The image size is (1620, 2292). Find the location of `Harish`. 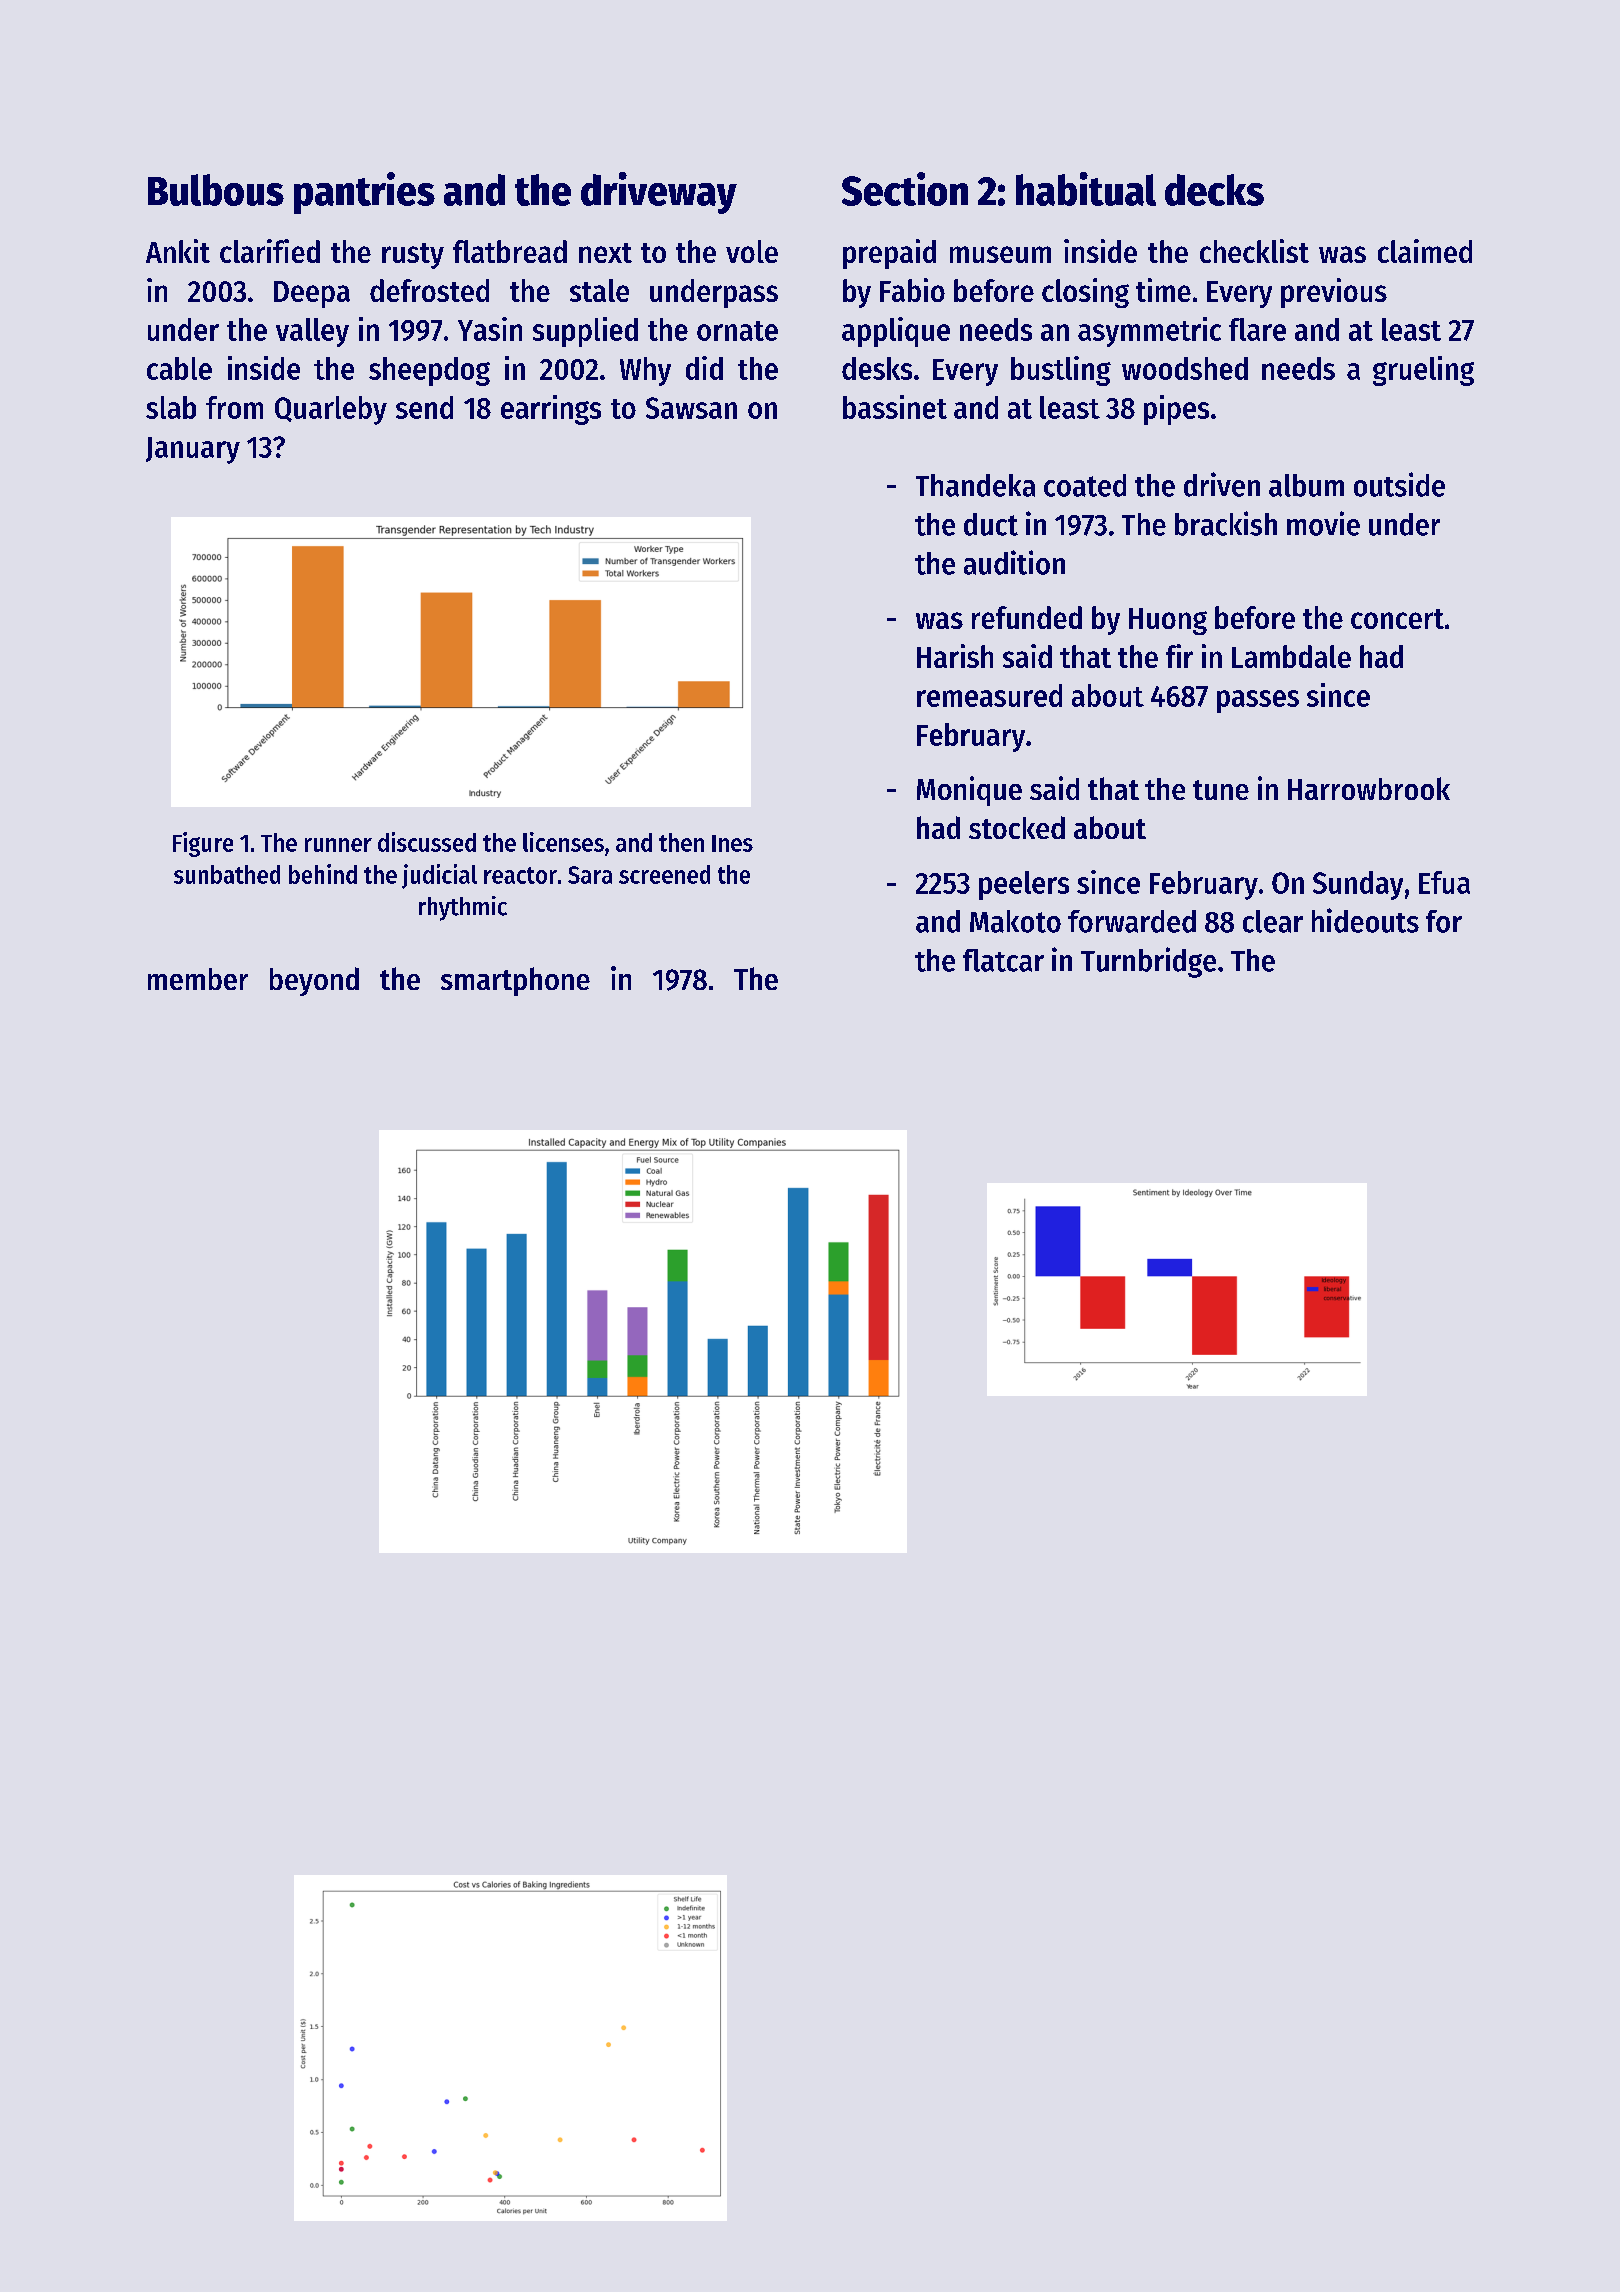

Harish is located at coordinates (955, 656).
